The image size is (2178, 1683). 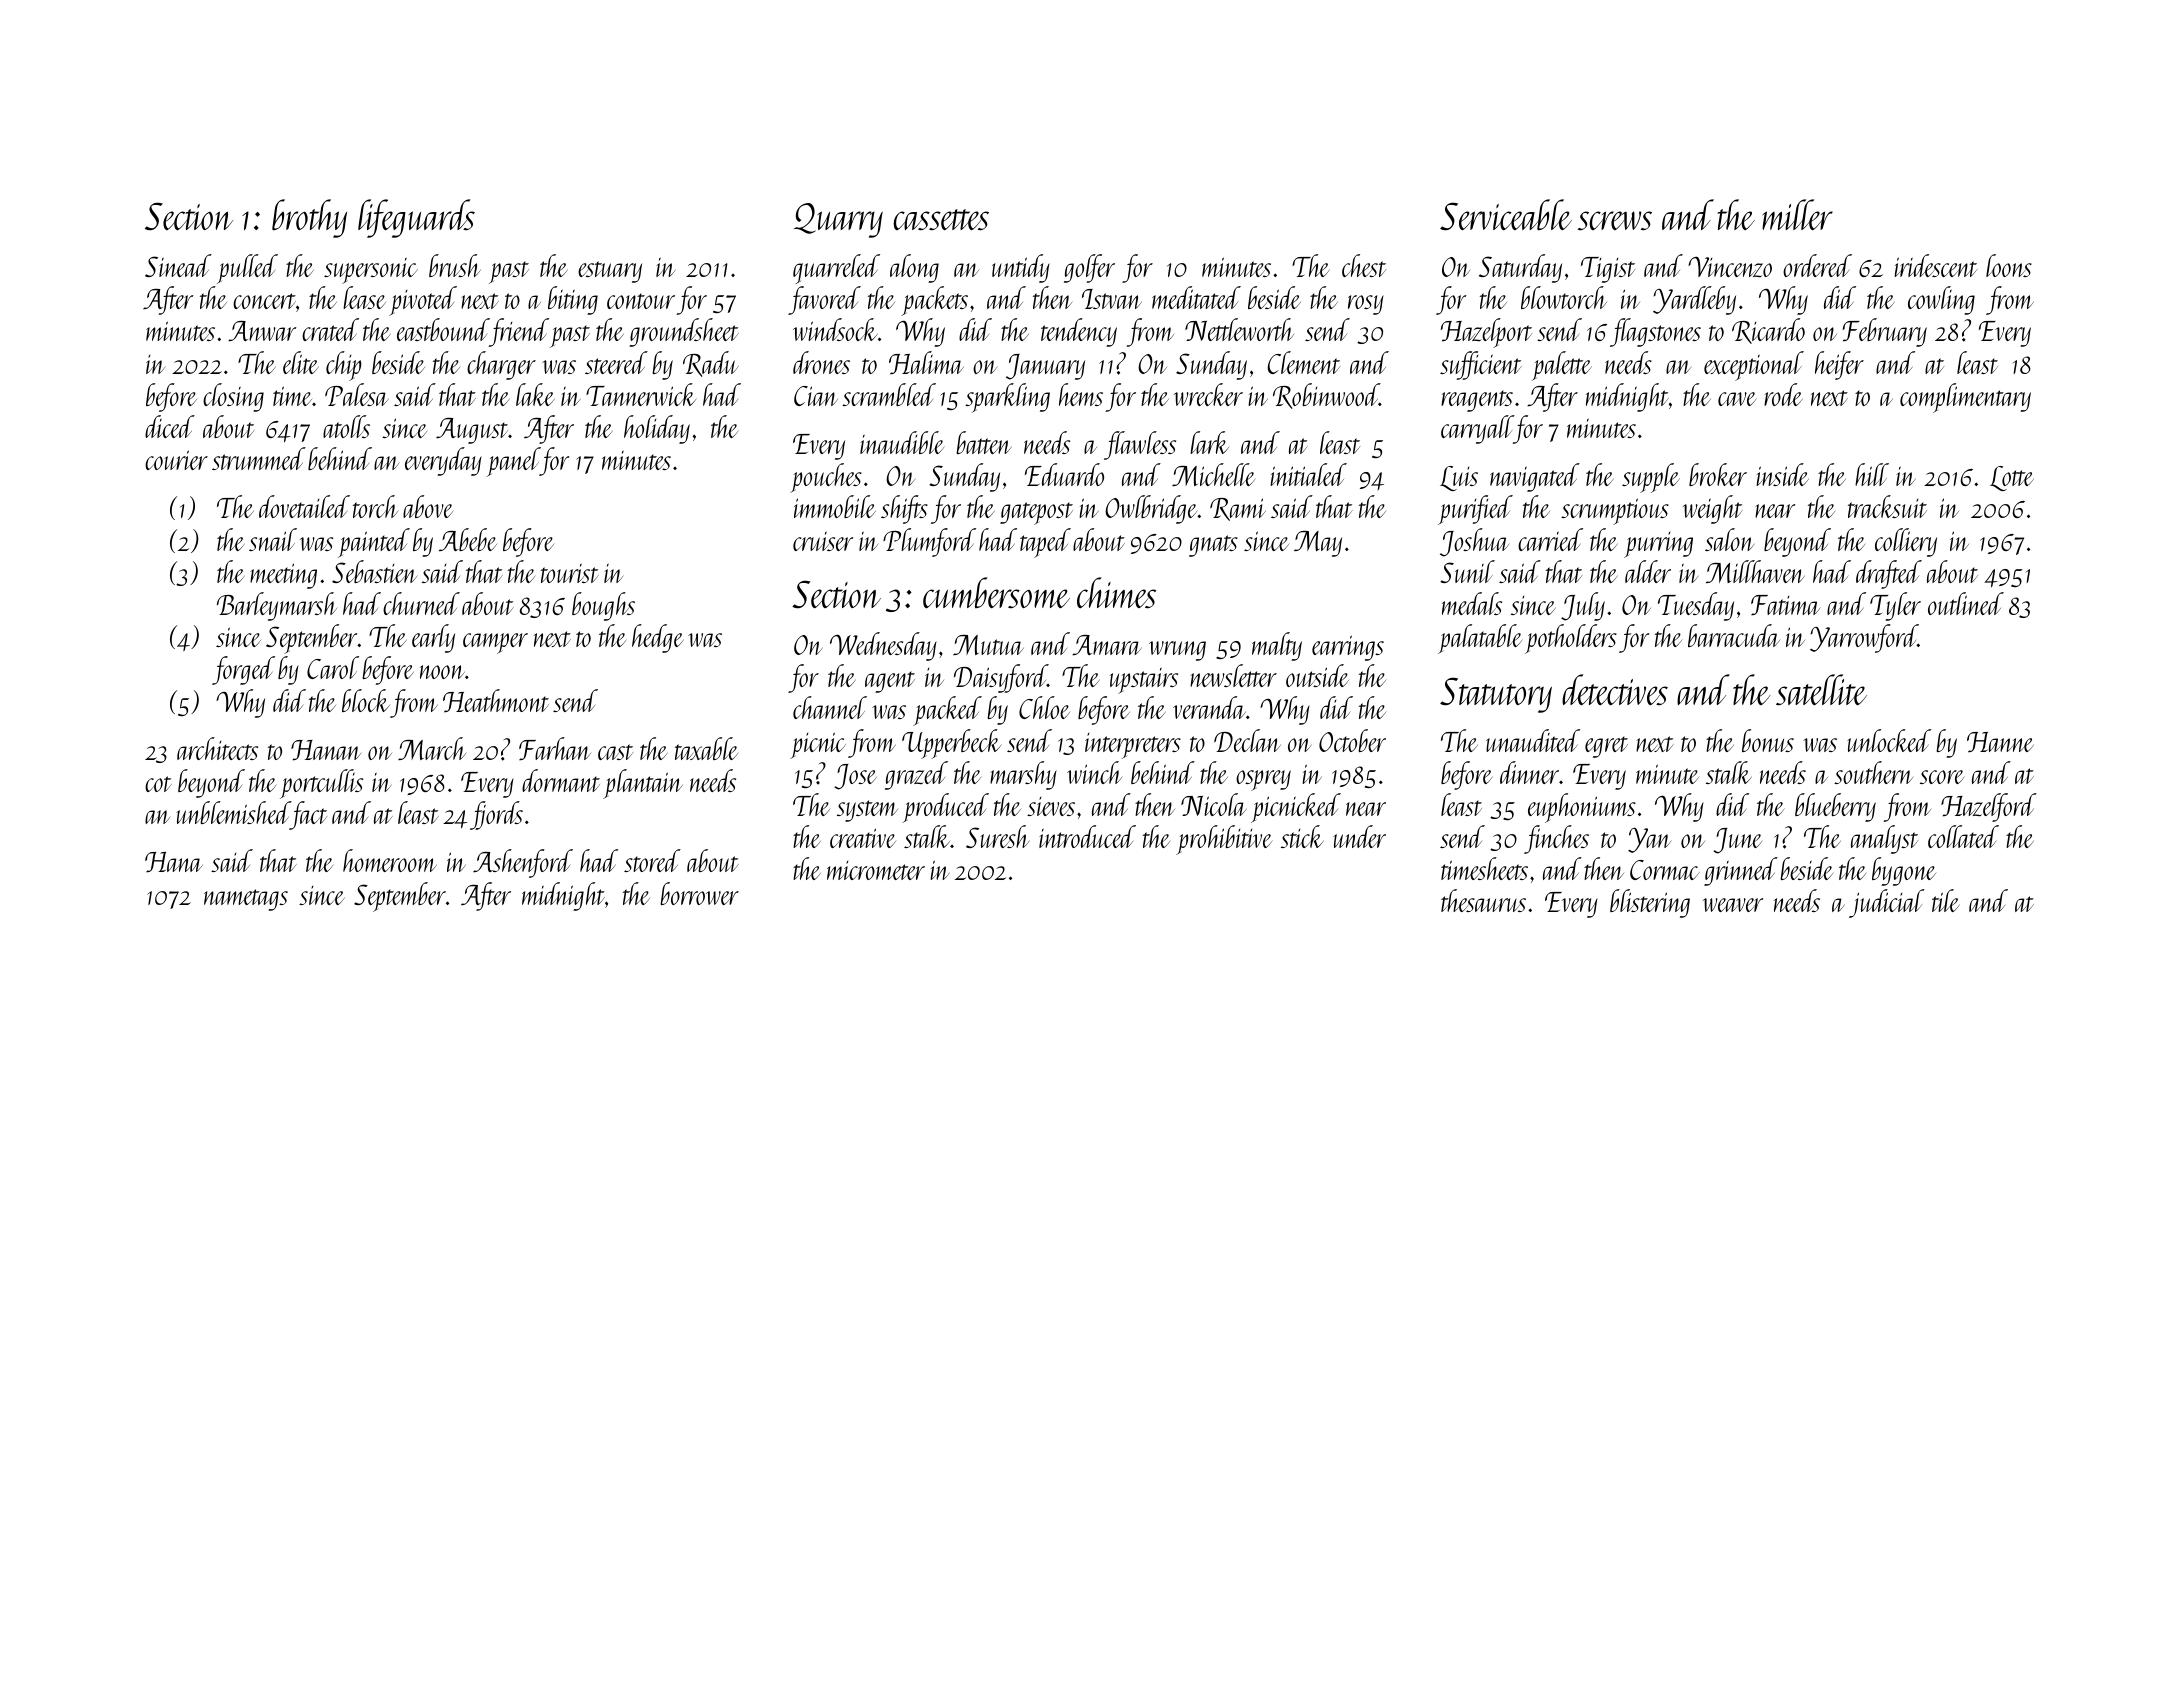 What do you see at coordinates (217, 748) in the screenshot?
I see `architects` at bounding box center [217, 748].
